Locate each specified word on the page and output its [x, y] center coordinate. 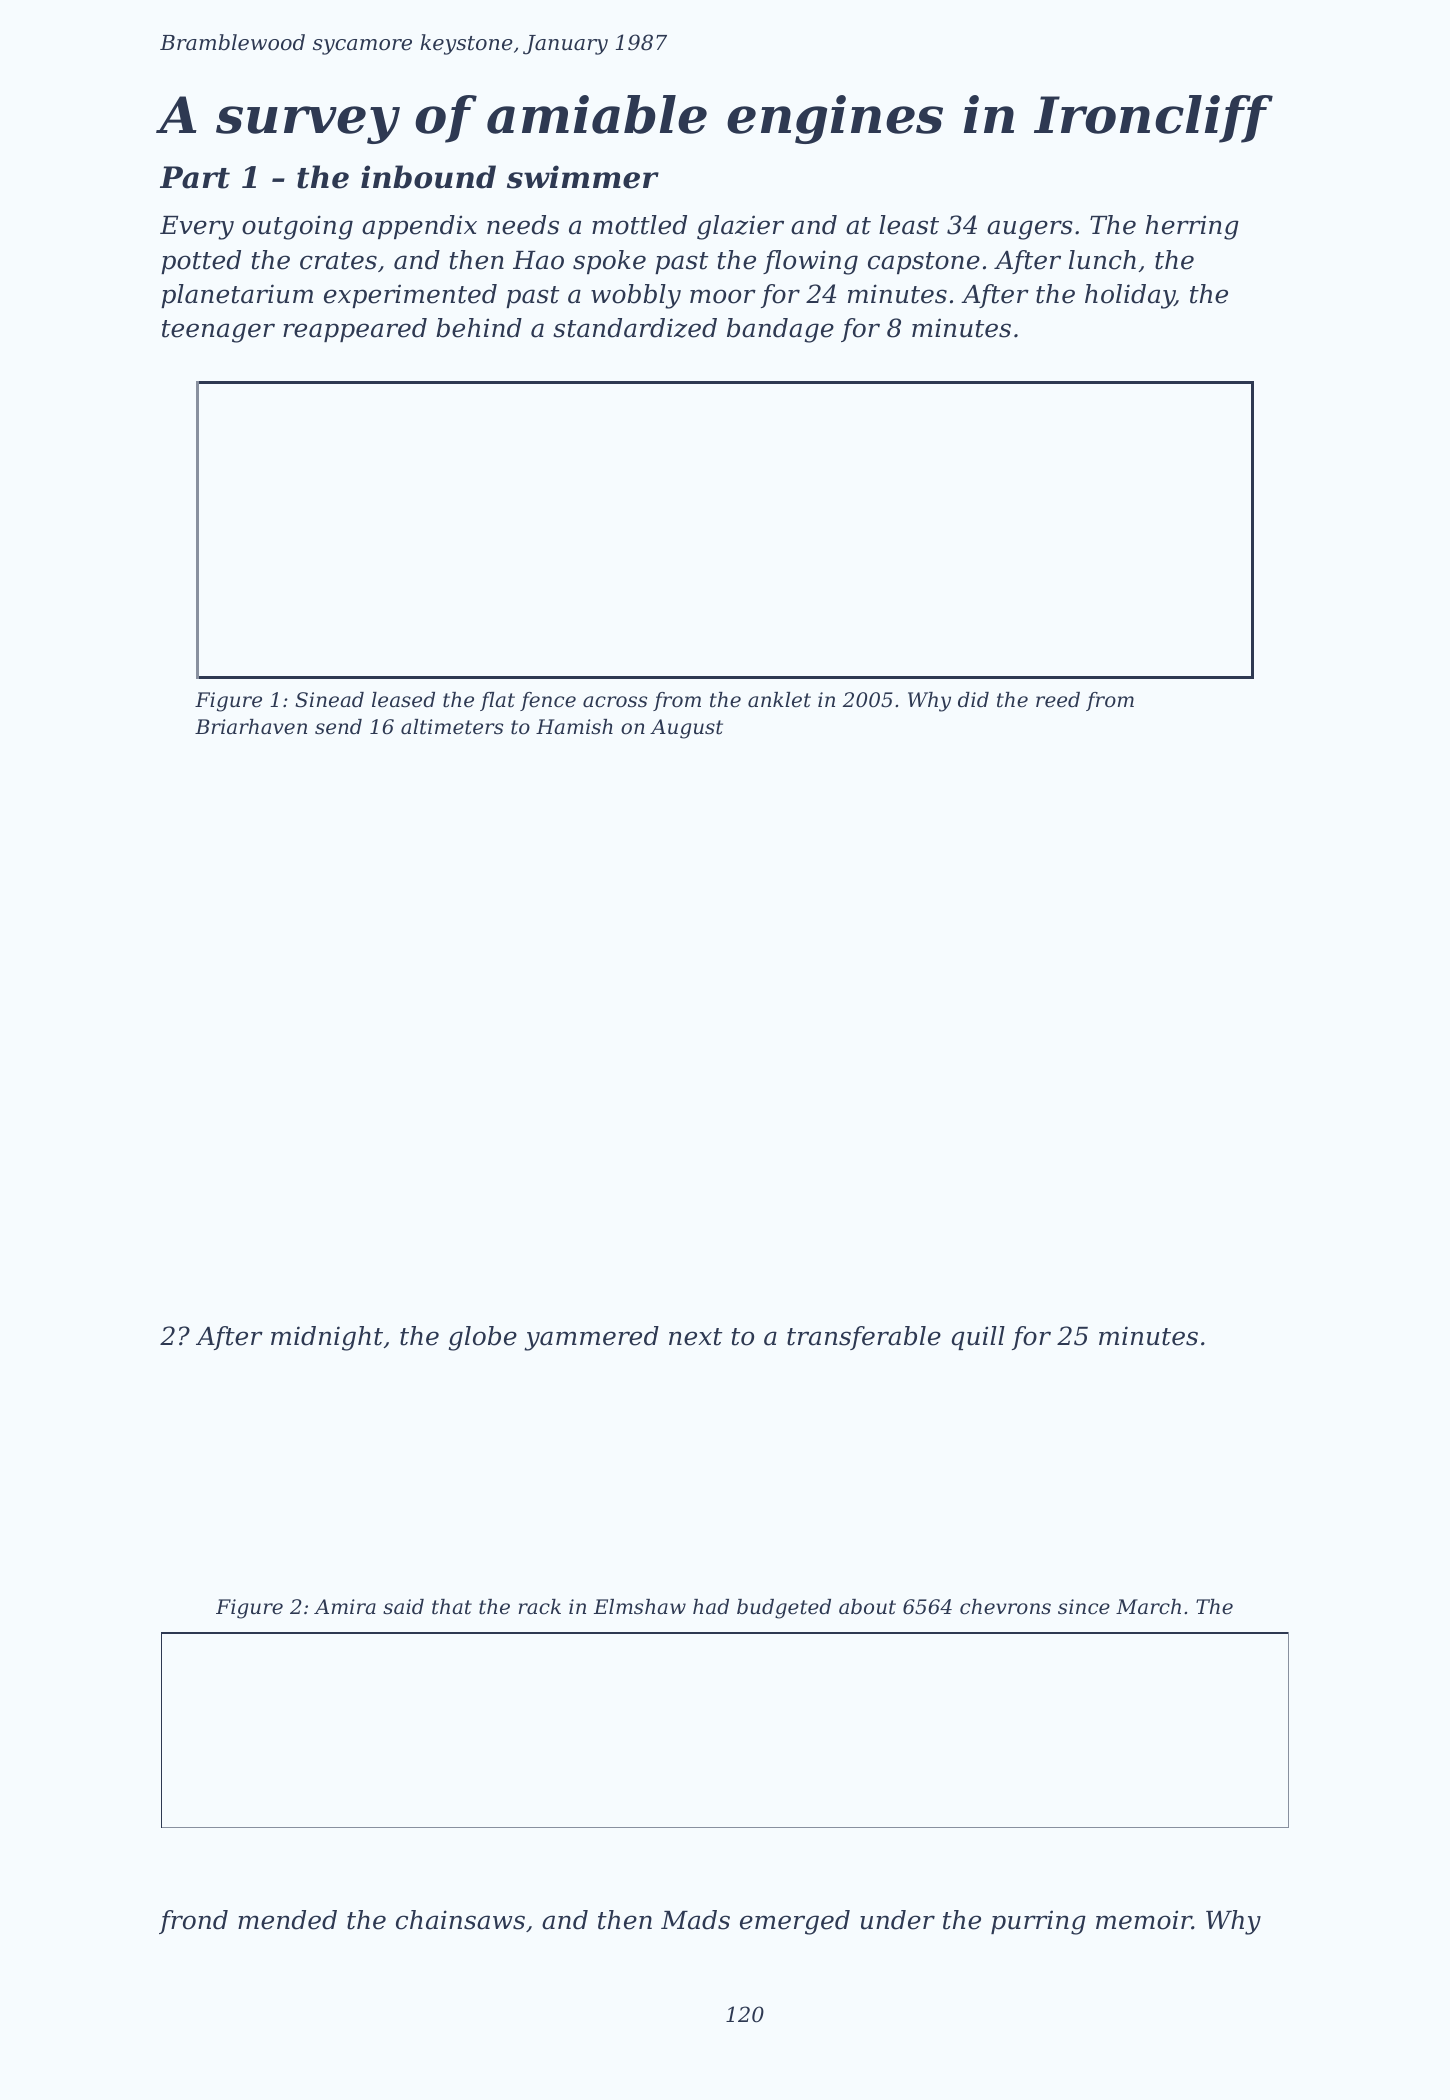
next [695, 1337]
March [1148, 1607]
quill [978, 1338]
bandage [780, 330]
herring [1192, 227]
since [1084, 1607]
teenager [218, 331]
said [403, 1607]
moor [723, 296]
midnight [327, 1338]
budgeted [784, 1609]
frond [193, 1922]
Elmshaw [640, 1607]
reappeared [355, 330]
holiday [1130, 296]
